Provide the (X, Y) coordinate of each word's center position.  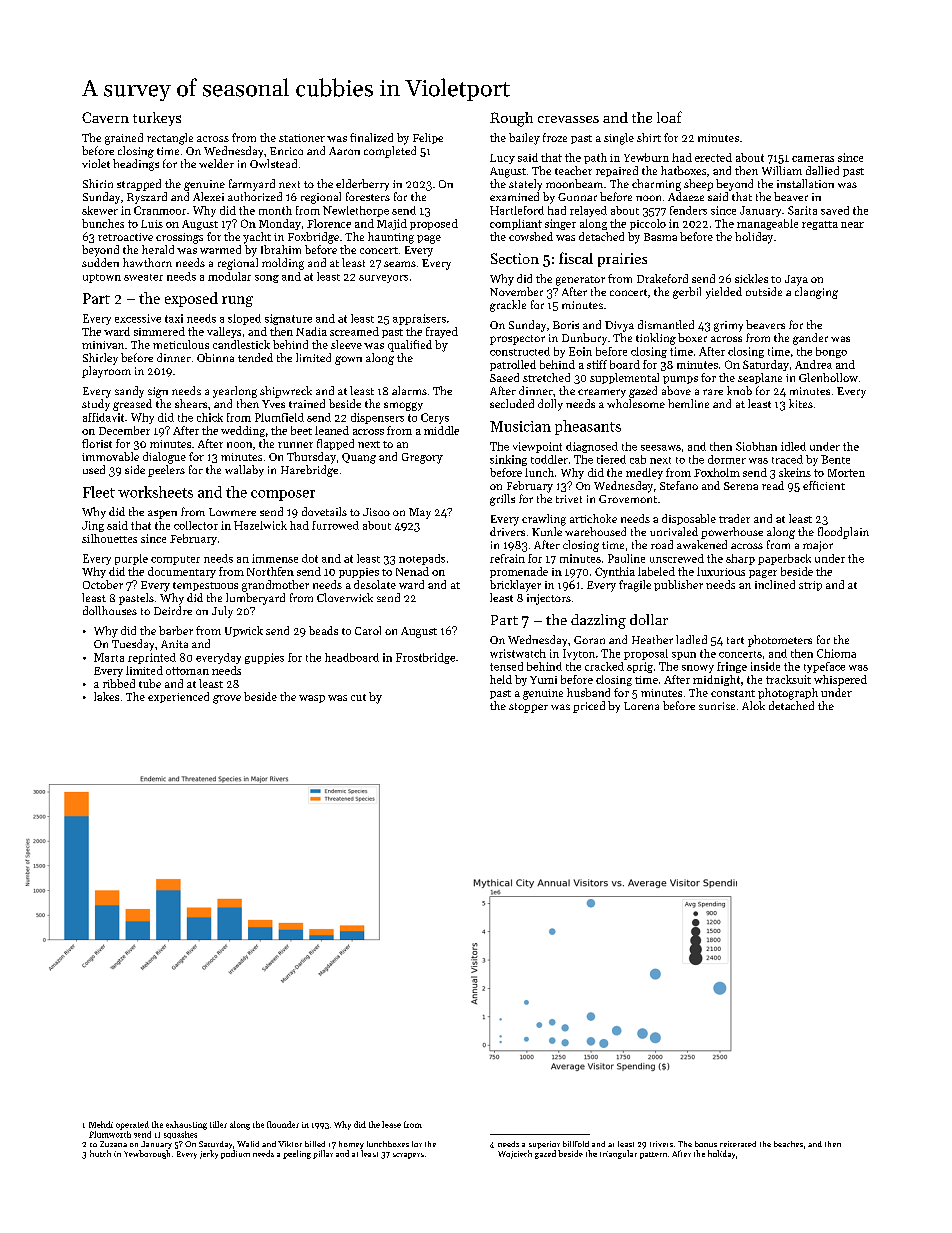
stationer (302, 138)
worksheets (155, 492)
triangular (618, 1154)
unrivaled (674, 531)
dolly (550, 405)
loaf (669, 117)
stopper (528, 708)
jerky (209, 1154)
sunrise (717, 706)
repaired (617, 171)
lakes (106, 696)
